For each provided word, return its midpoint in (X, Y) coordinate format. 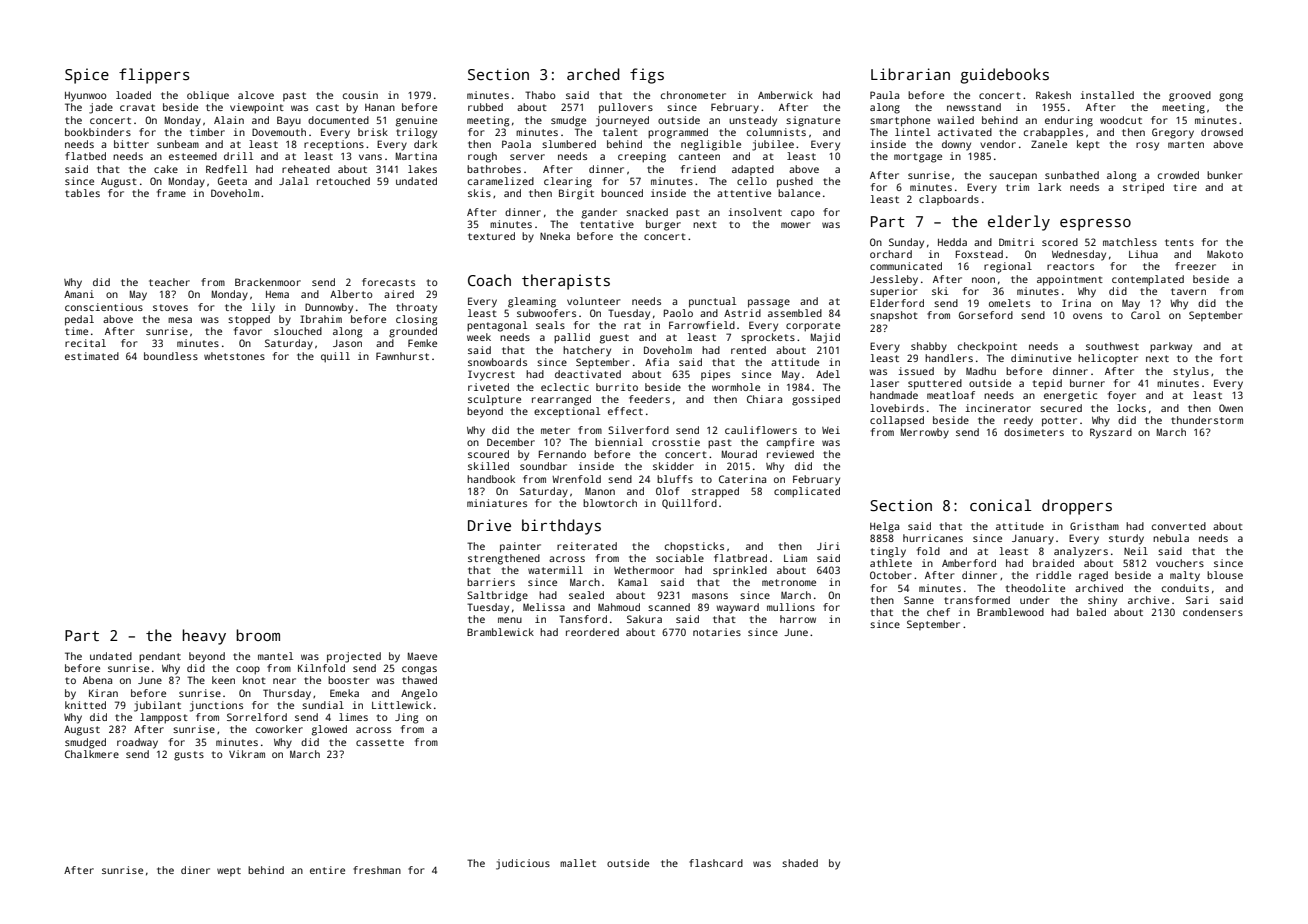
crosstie (676, 442)
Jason (347, 343)
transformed (977, 600)
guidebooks (1004, 76)
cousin (360, 95)
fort (1231, 358)
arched (593, 74)
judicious (523, 864)
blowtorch (610, 503)
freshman (377, 870)
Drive (489, 525)
